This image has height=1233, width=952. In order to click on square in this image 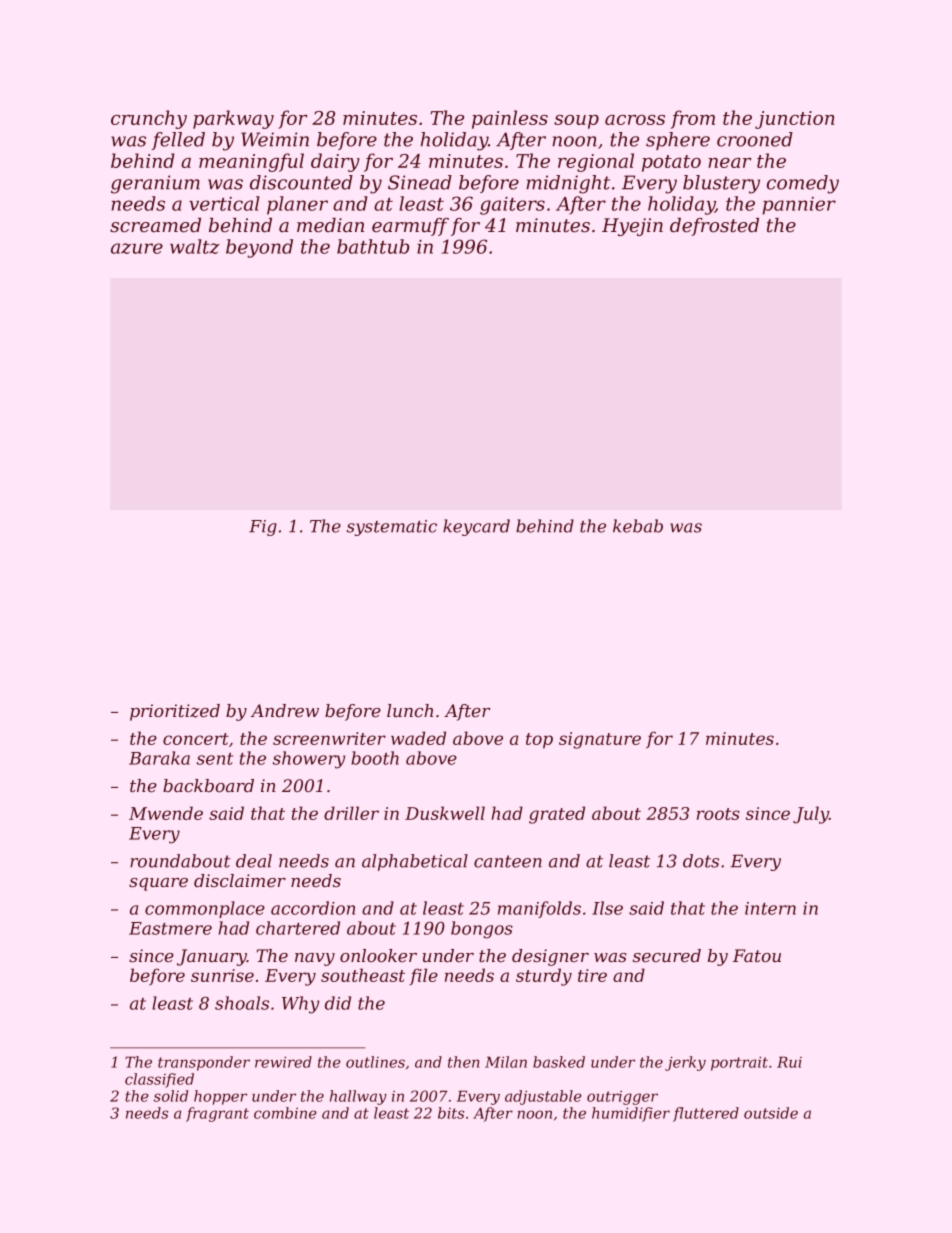, I will do `click(158, 884)`.
